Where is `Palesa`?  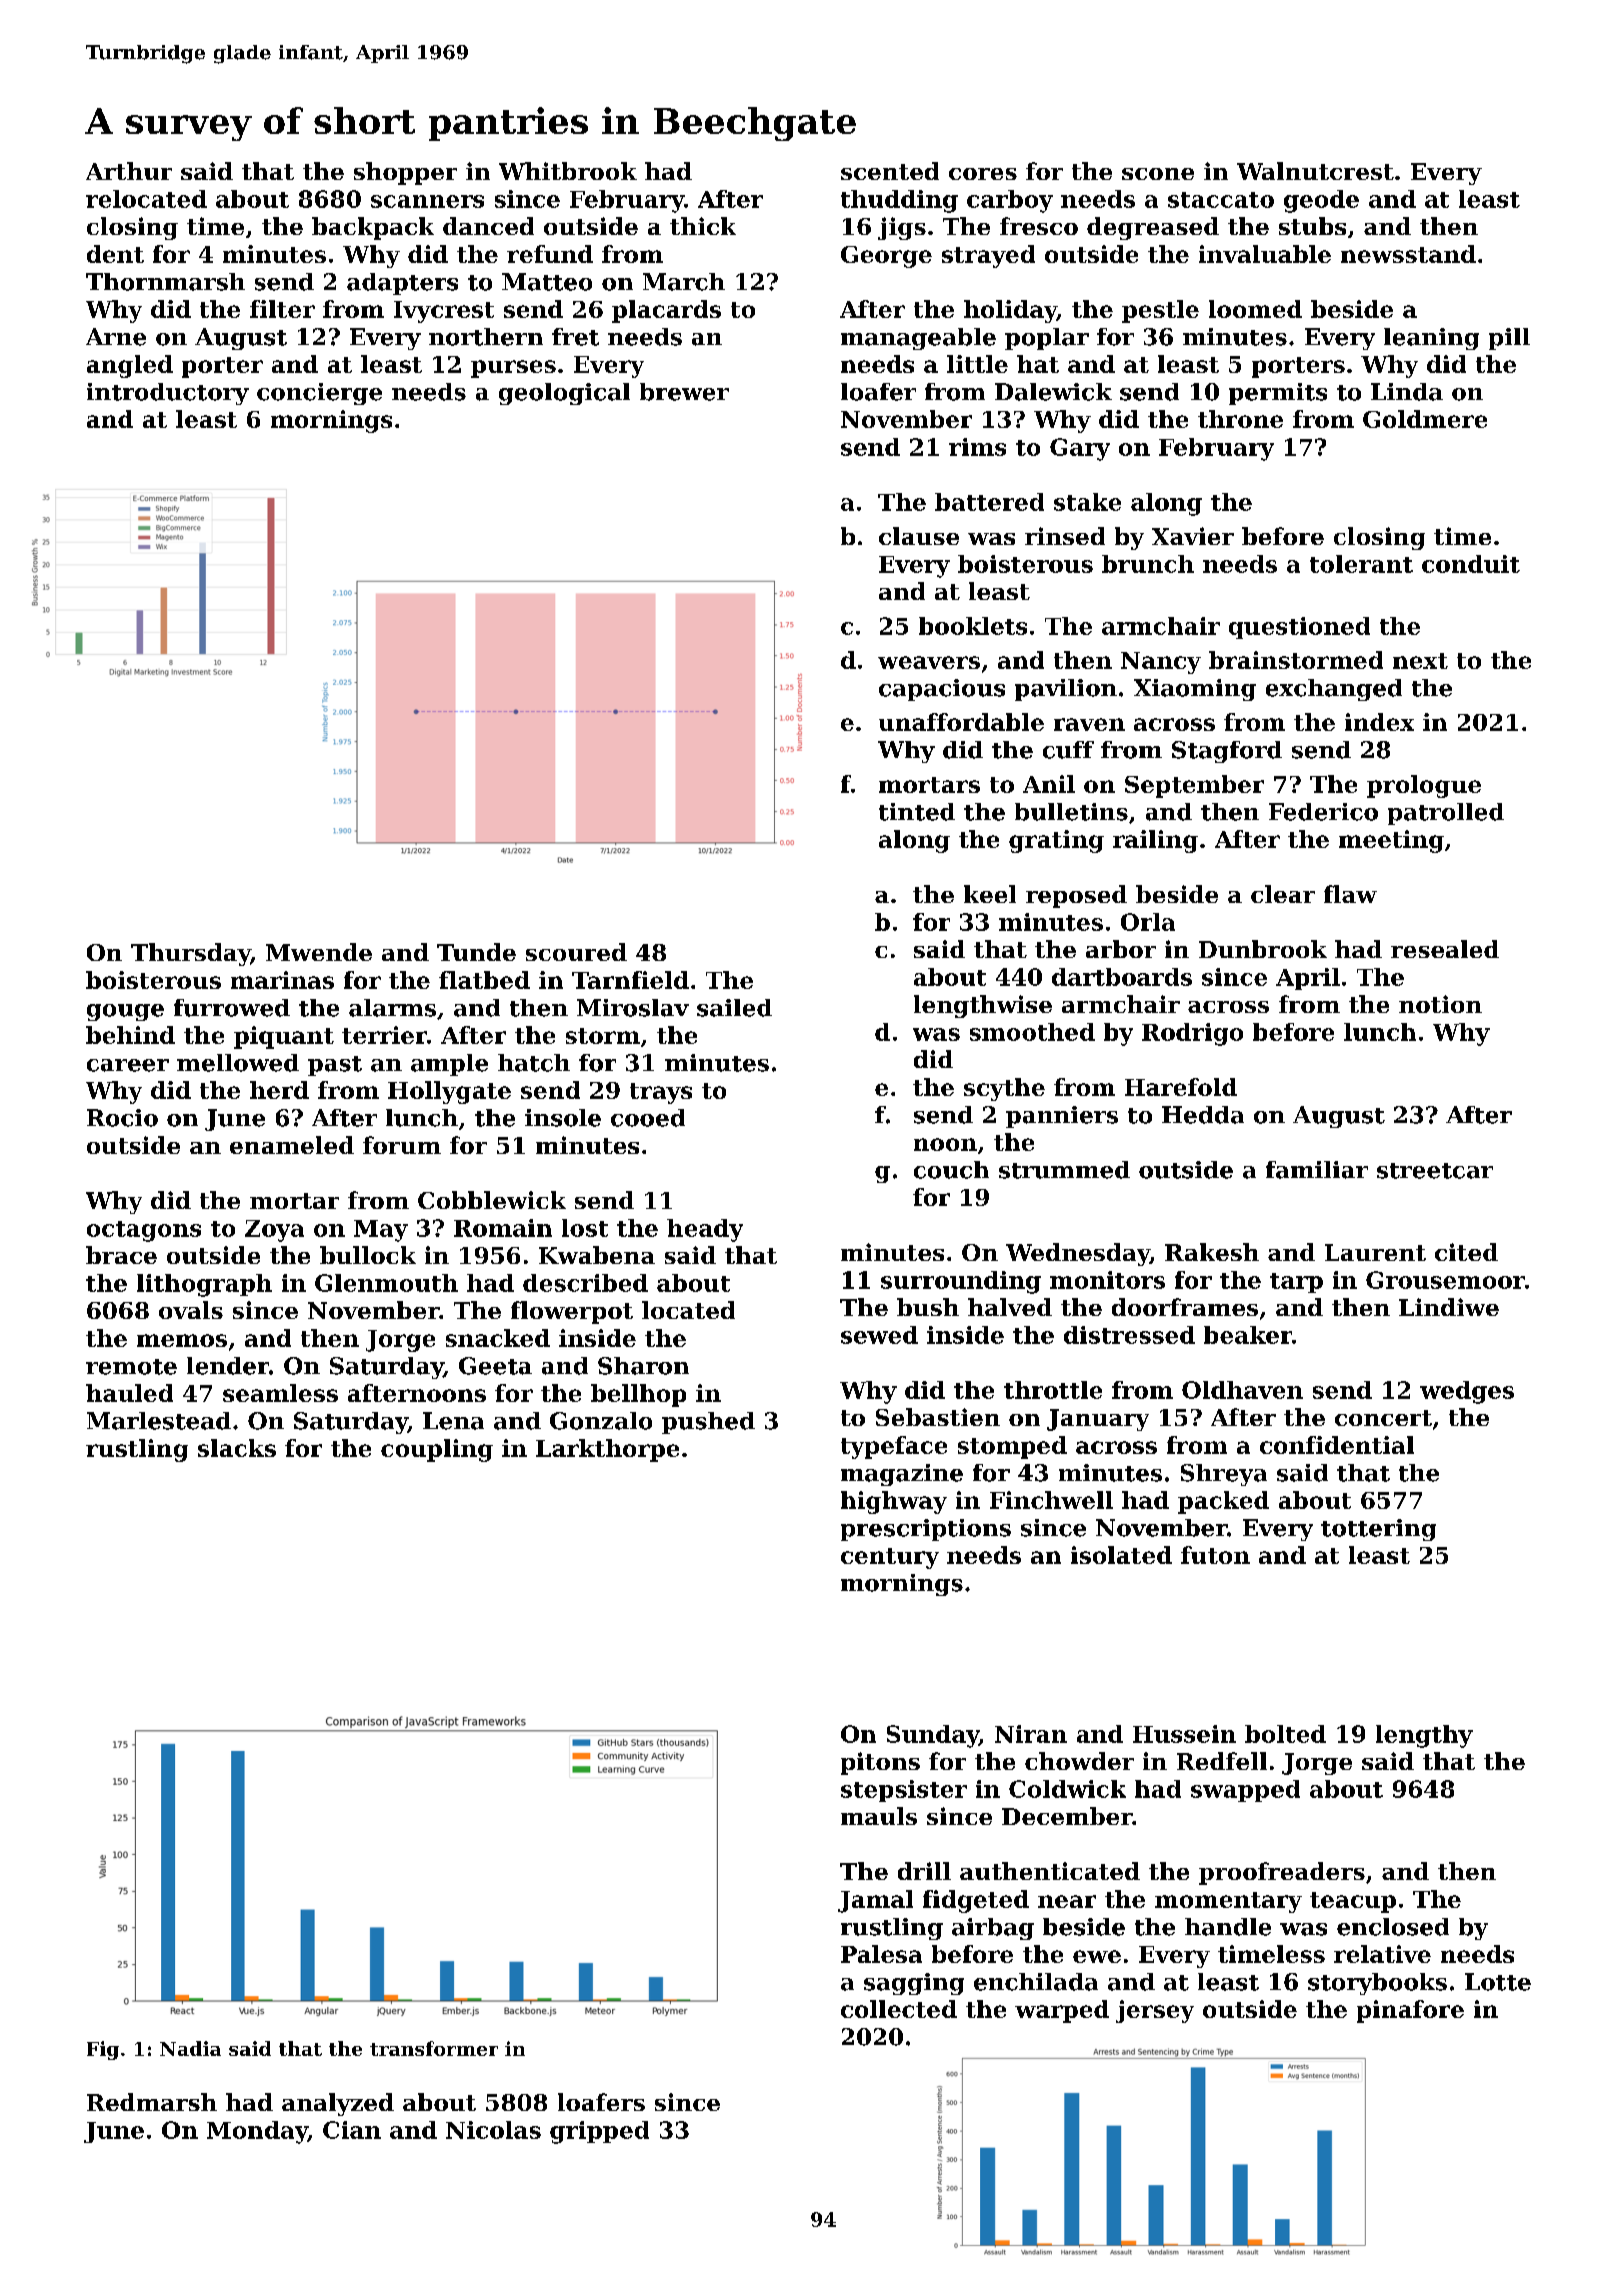 Palesa is located at coordinates (881, 1954).
